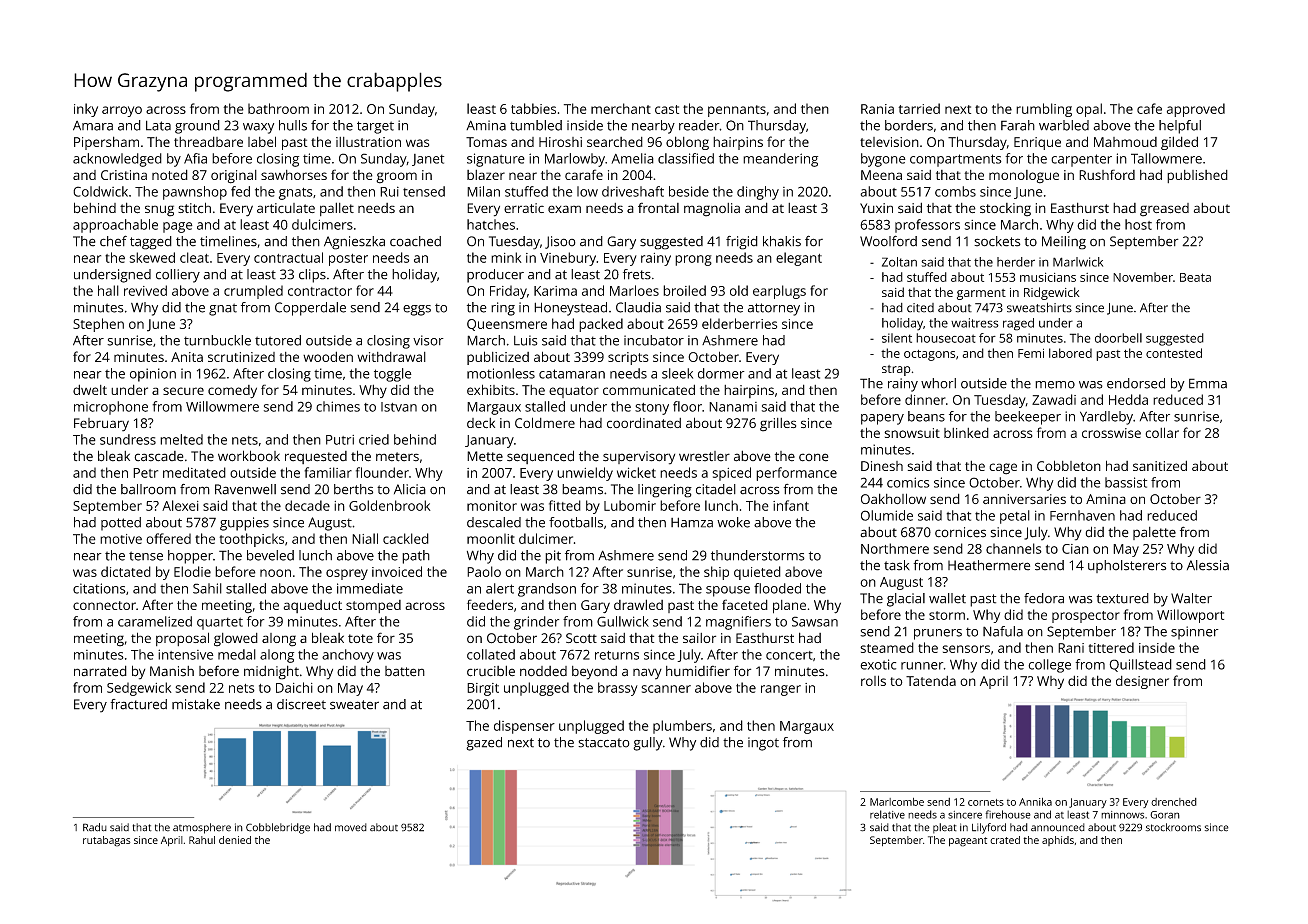  What do you see at coordinates (337, 209) in the page?
I see `pallet` at bounding box center [337, 209].
